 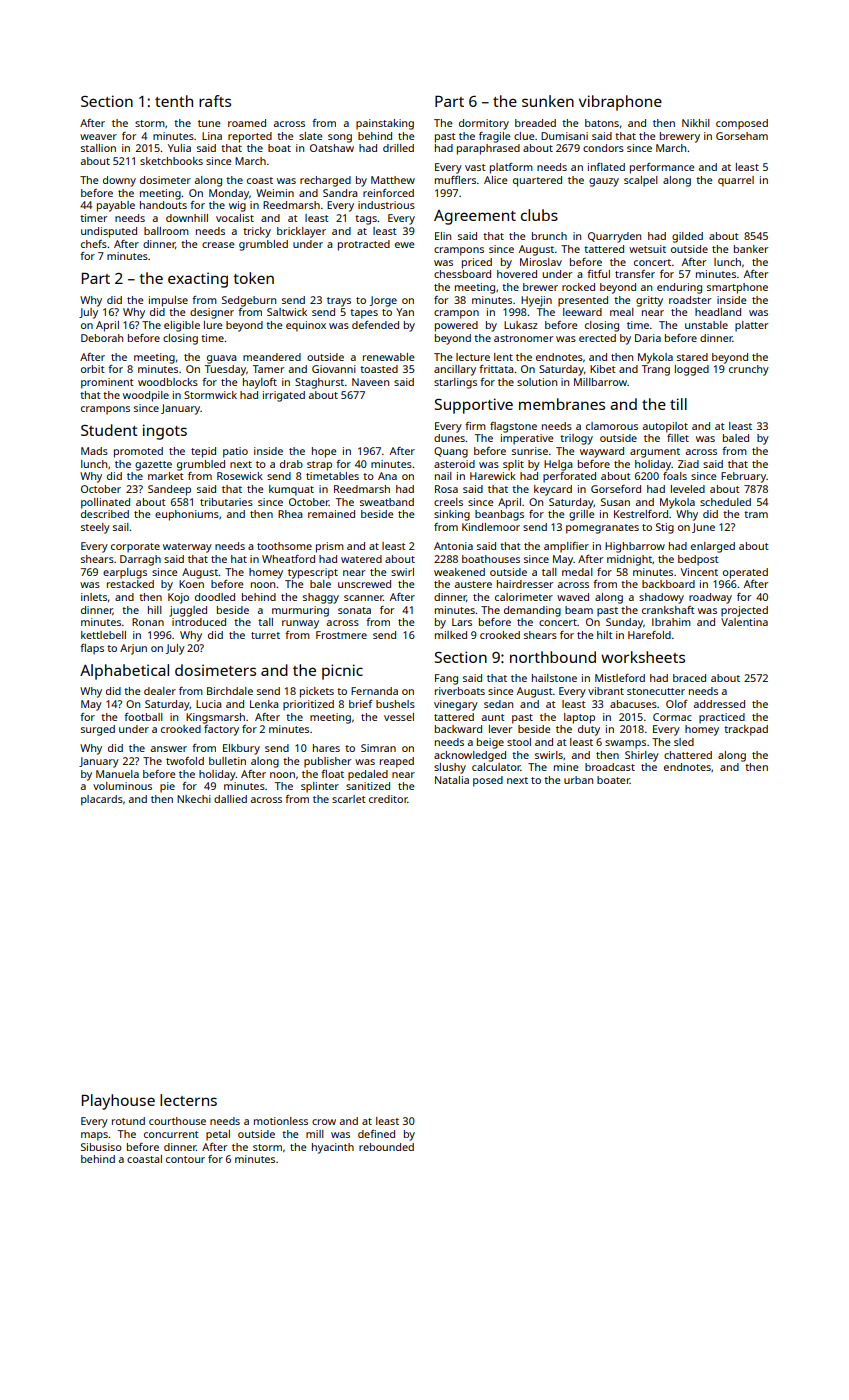 What do you see at coordinates (102, 800) in the document?
I see `placards` at bounding box center [102, 800].
